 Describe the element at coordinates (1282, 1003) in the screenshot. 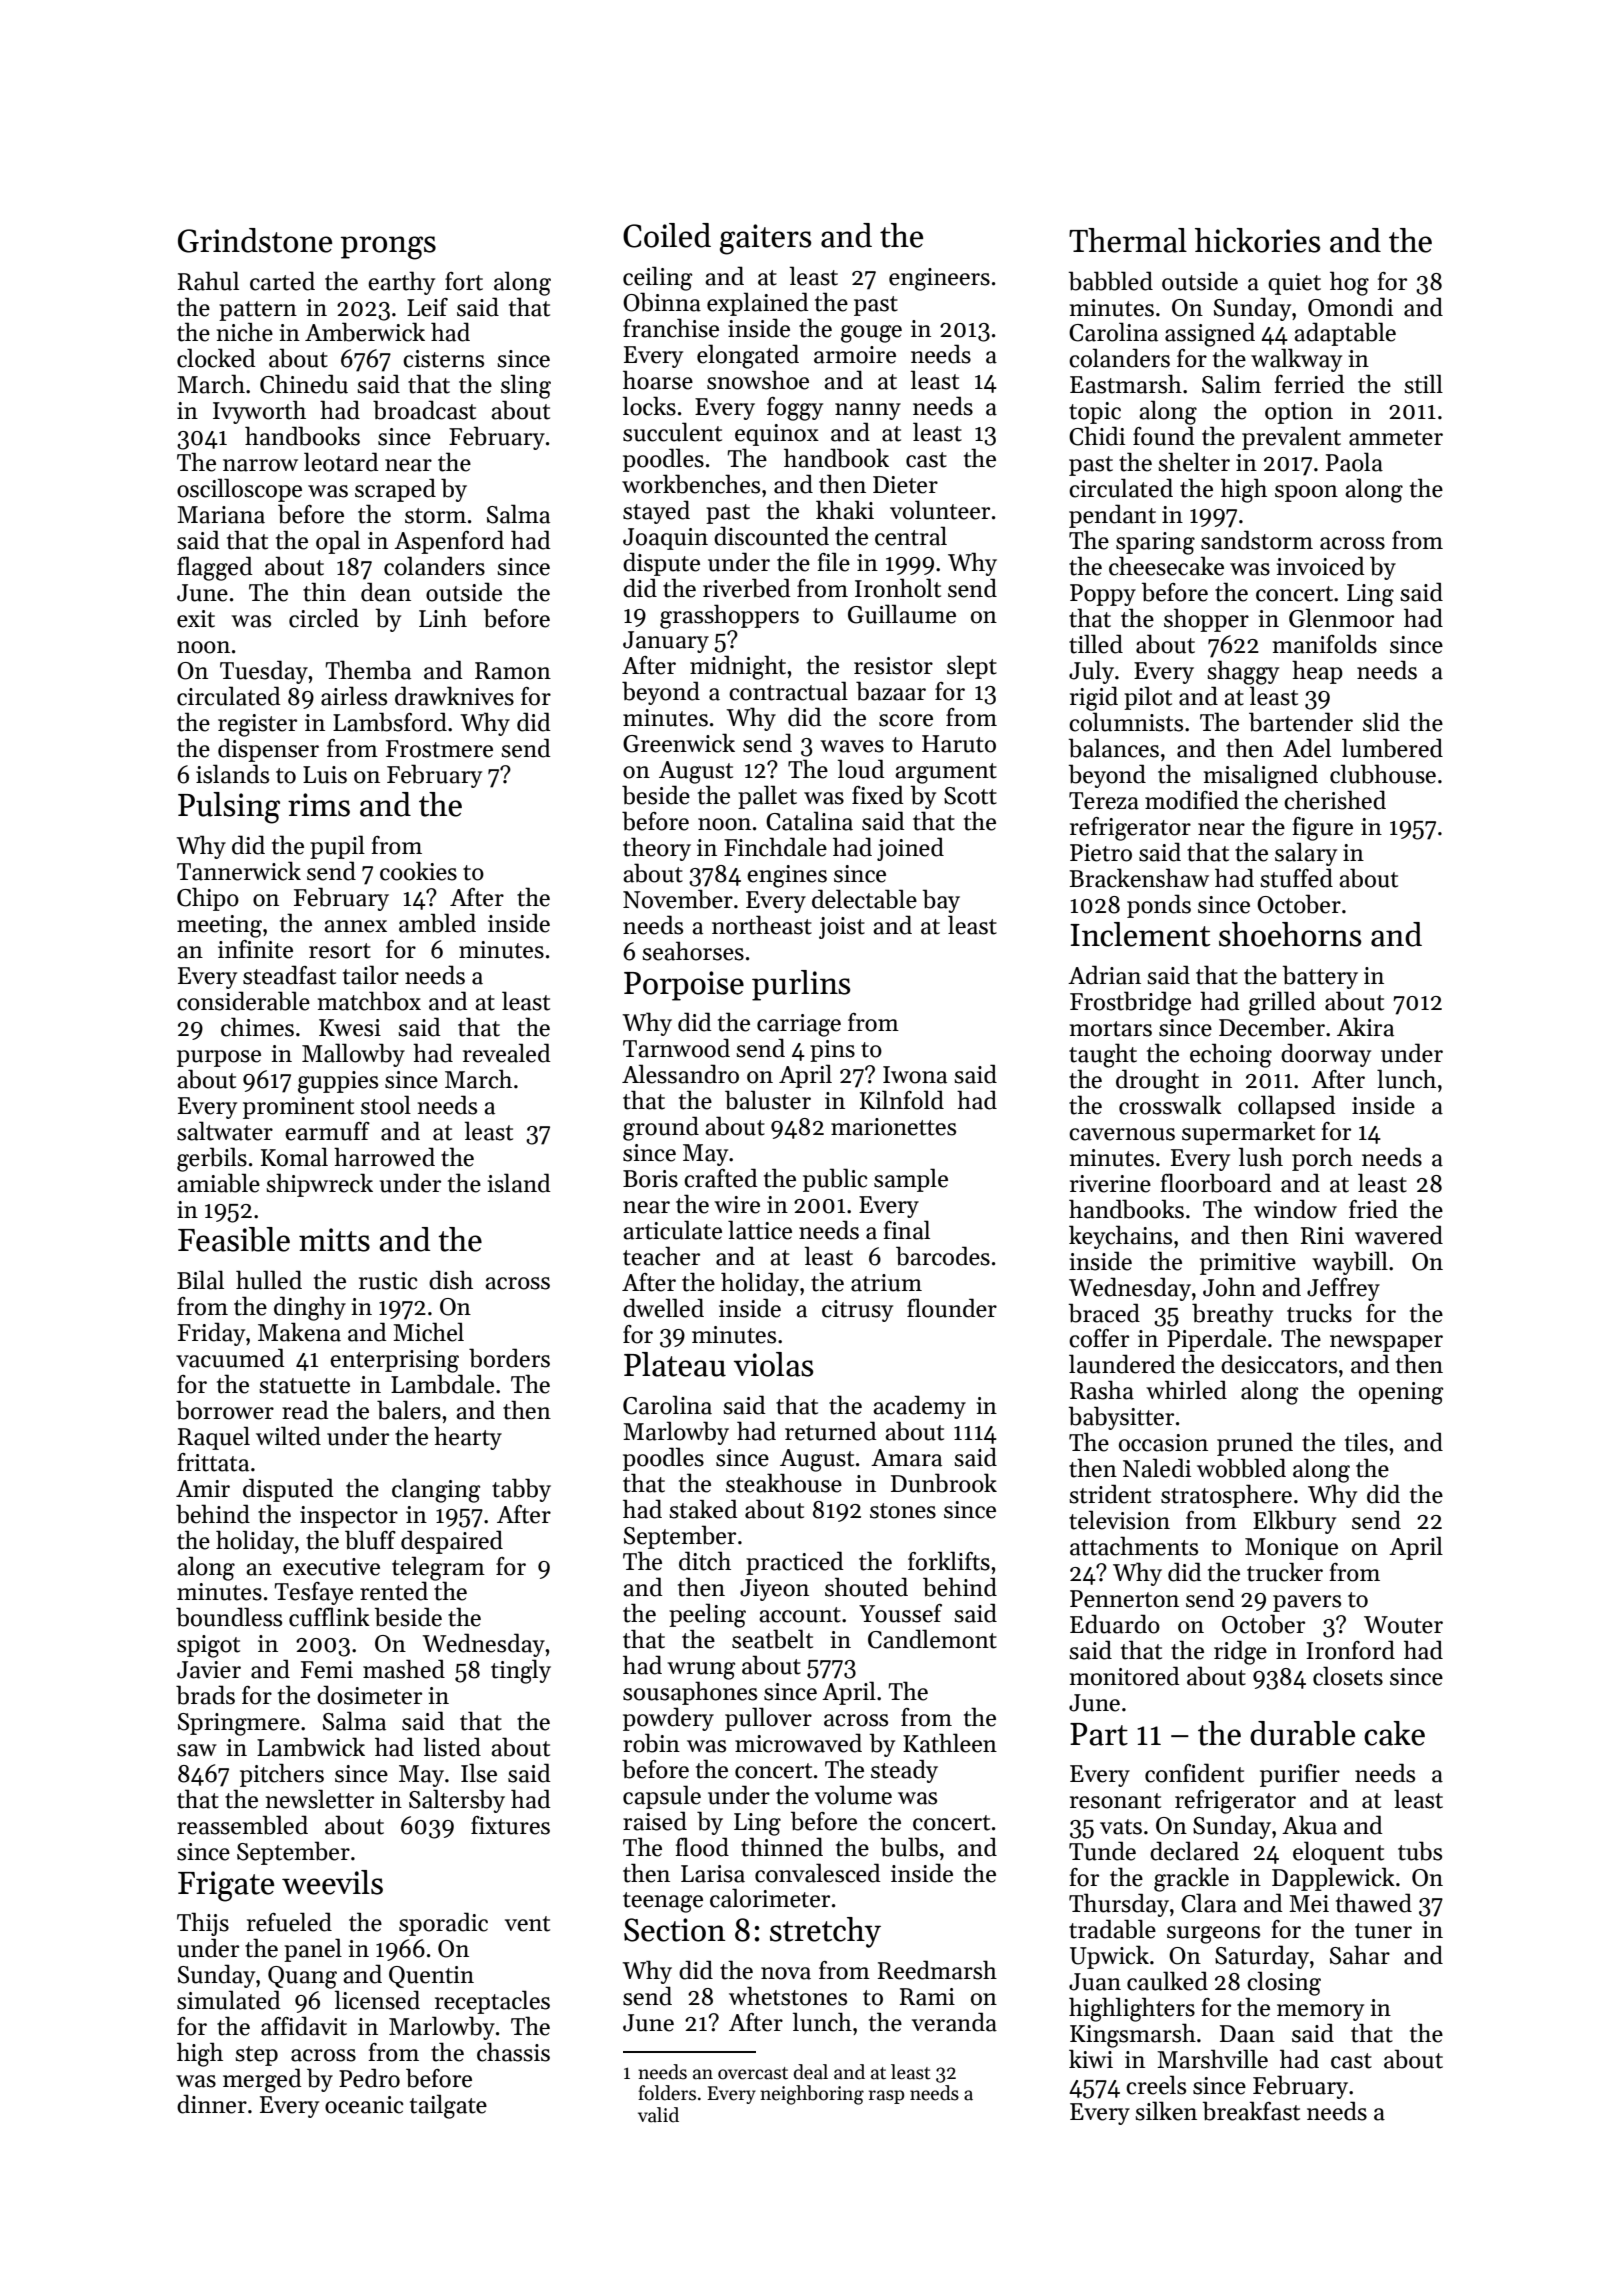

I see `grilled` at that location.
